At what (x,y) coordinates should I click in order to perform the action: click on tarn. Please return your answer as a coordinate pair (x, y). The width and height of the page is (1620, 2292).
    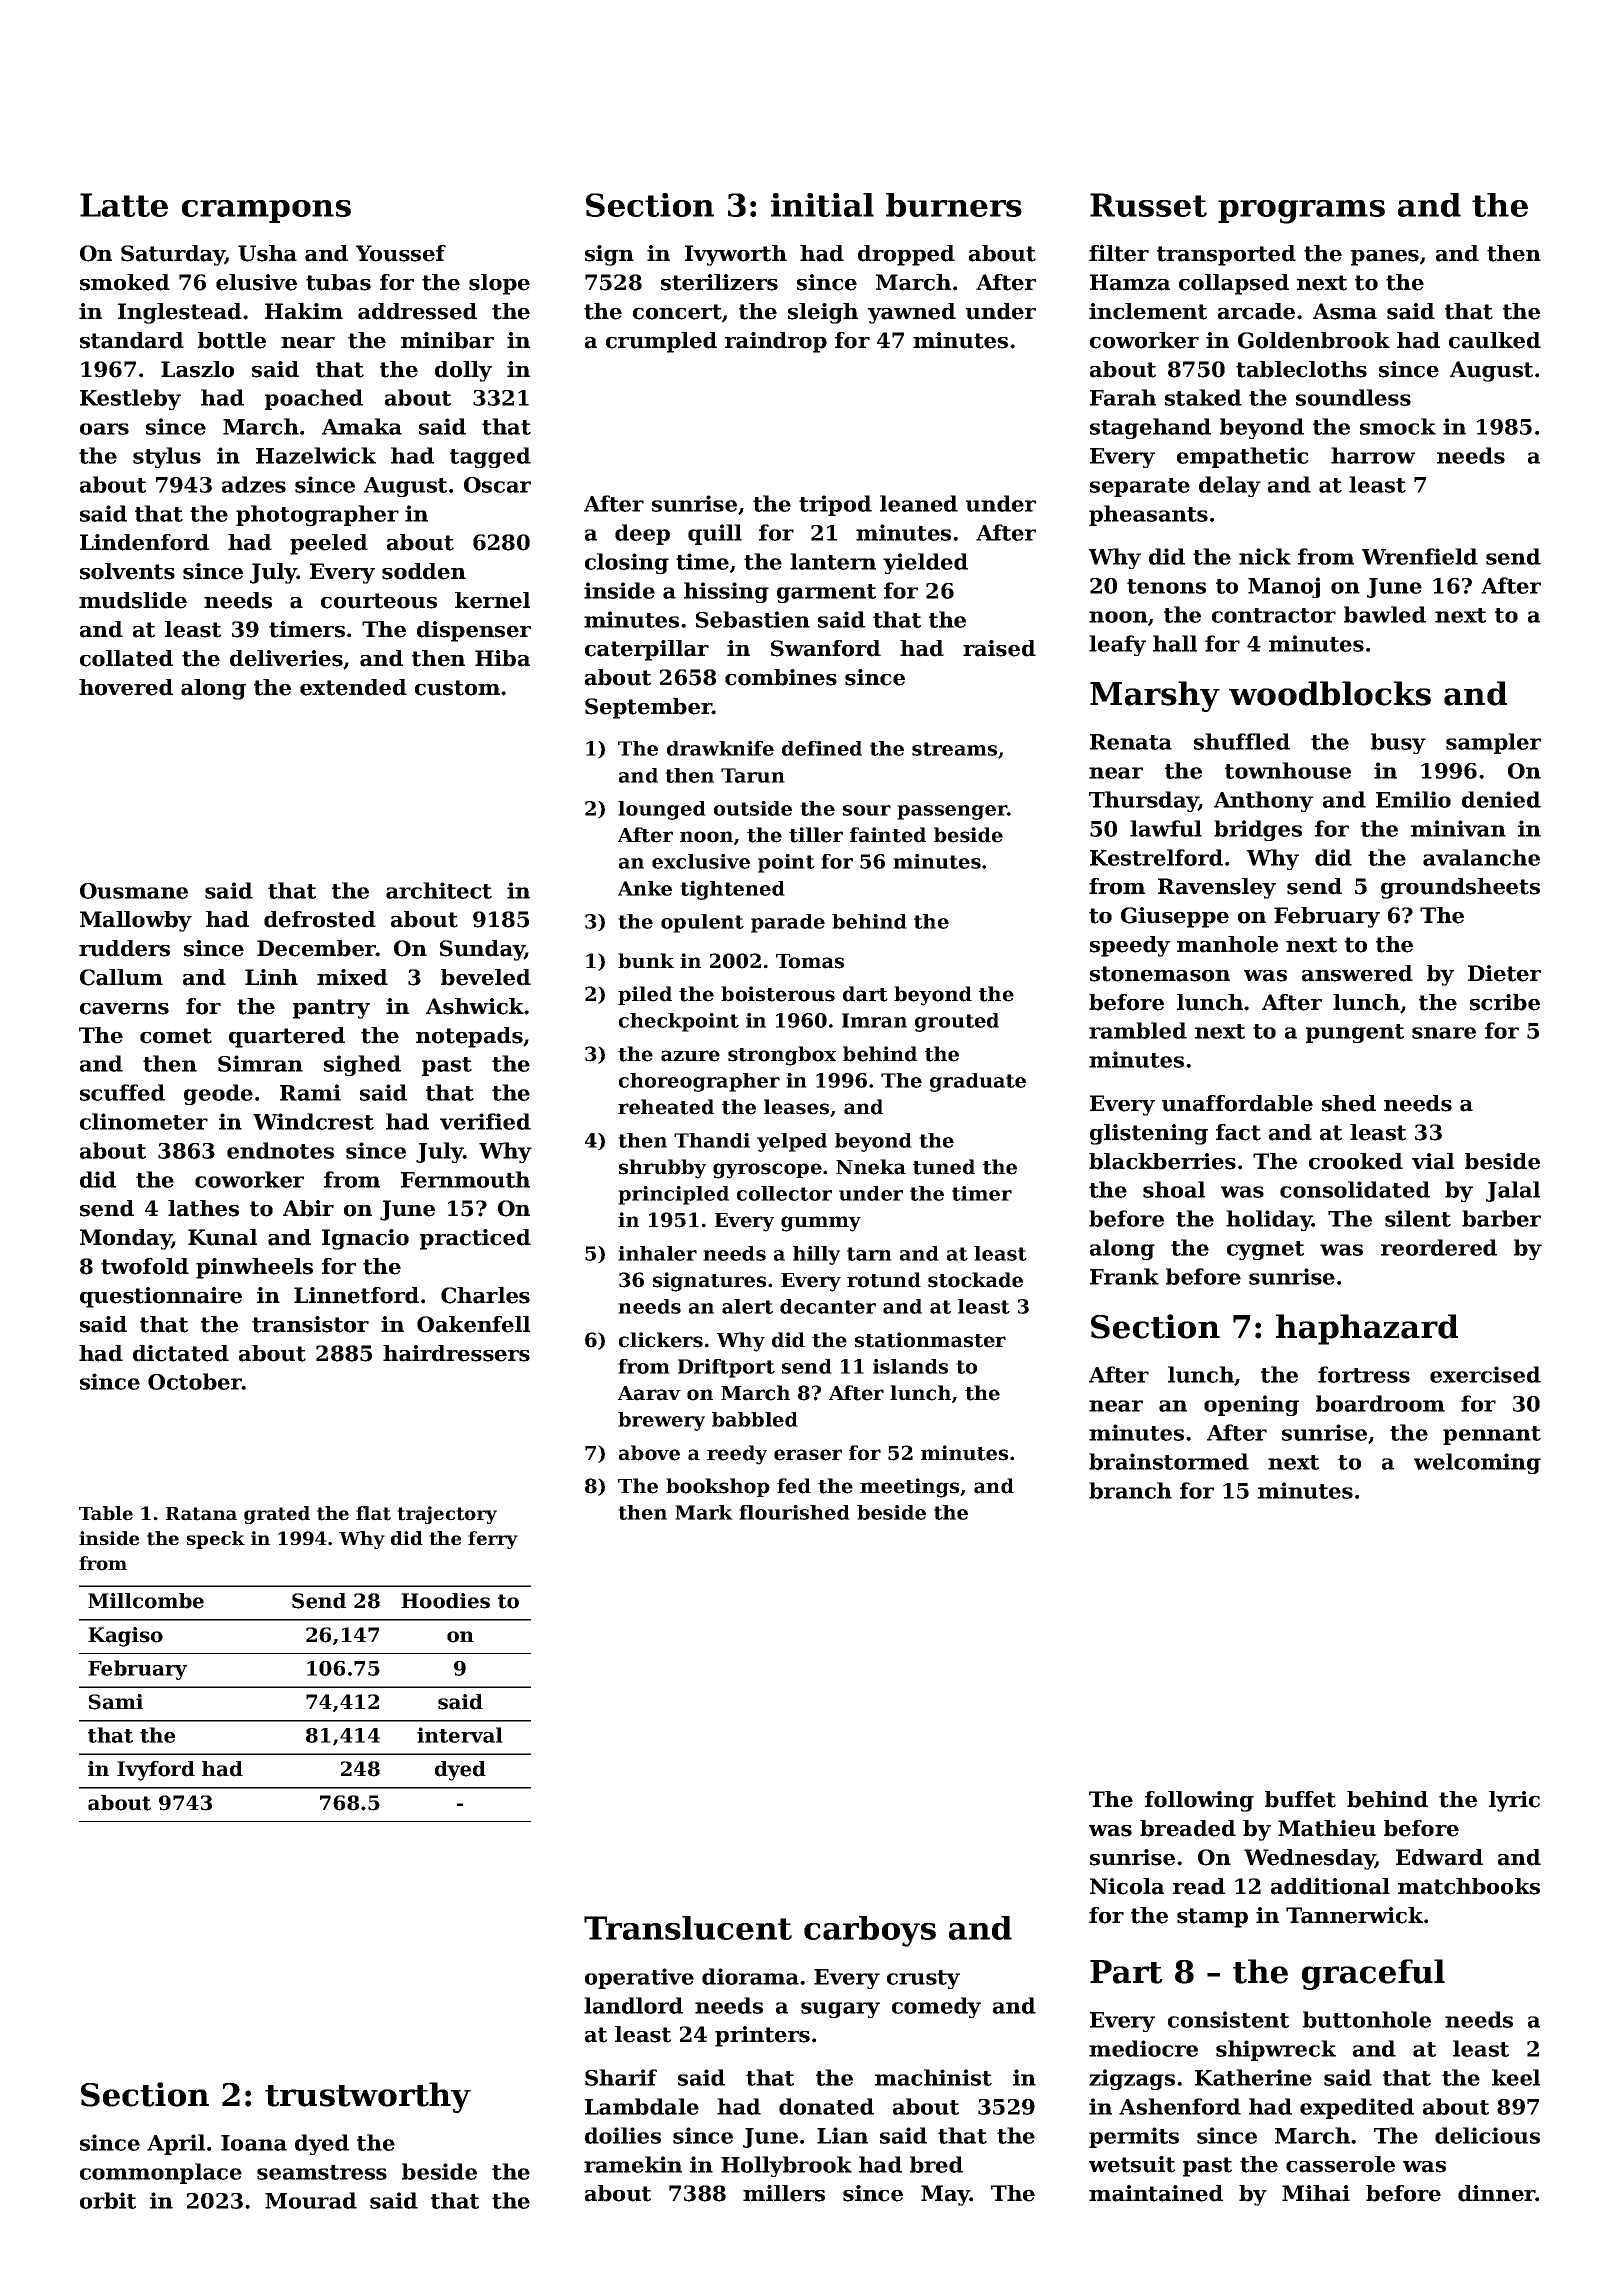
    Looking at the image, I should click on (869, 1254).
